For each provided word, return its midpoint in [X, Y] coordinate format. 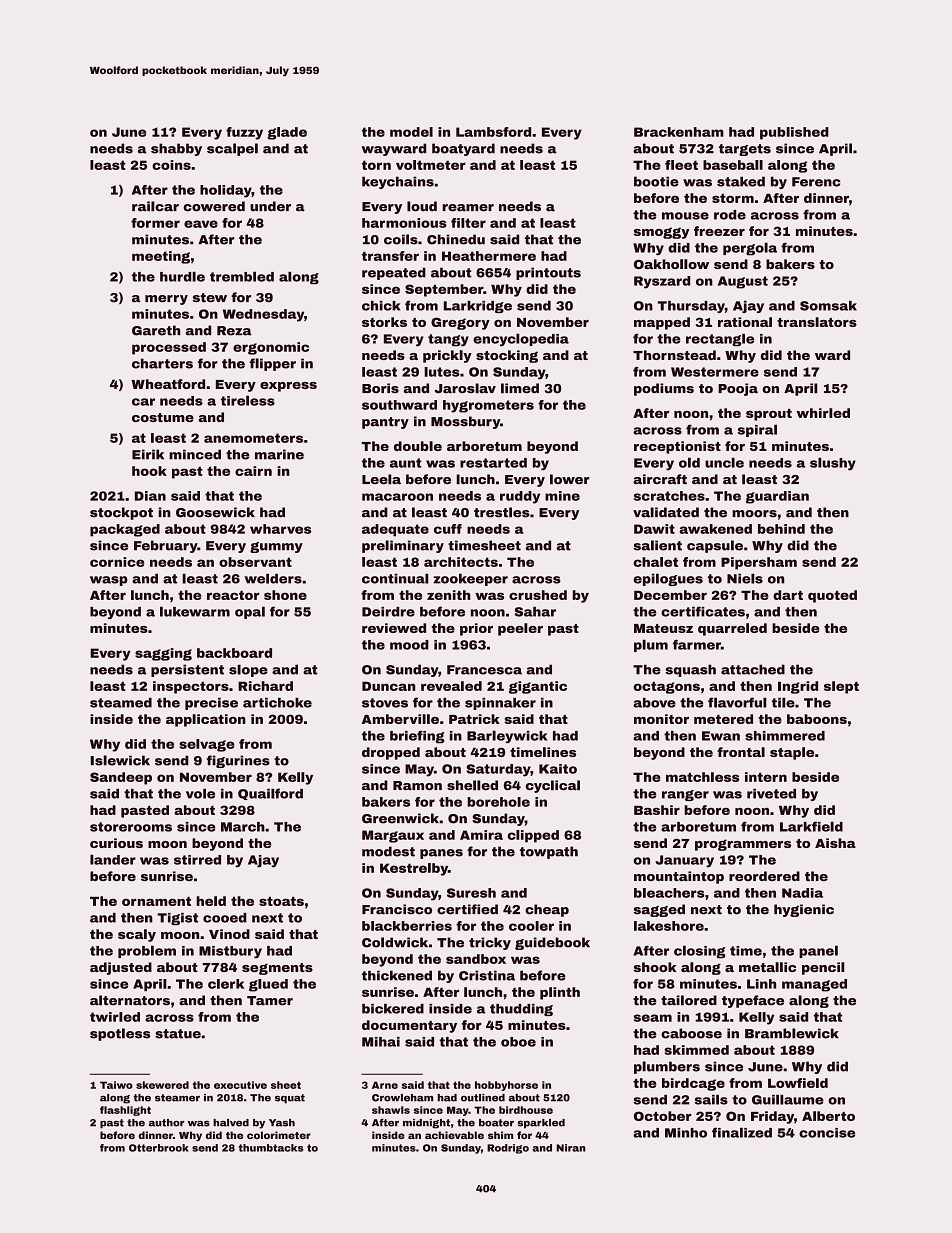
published [794, 133]
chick [381, 306]
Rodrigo [508, 1149]
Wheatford [168, 384]
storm [733, 198]
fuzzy [244, 133]
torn [376, 165]
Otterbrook [159, 1148]
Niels [745, 578]
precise [211, 704]
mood [409, 645]
